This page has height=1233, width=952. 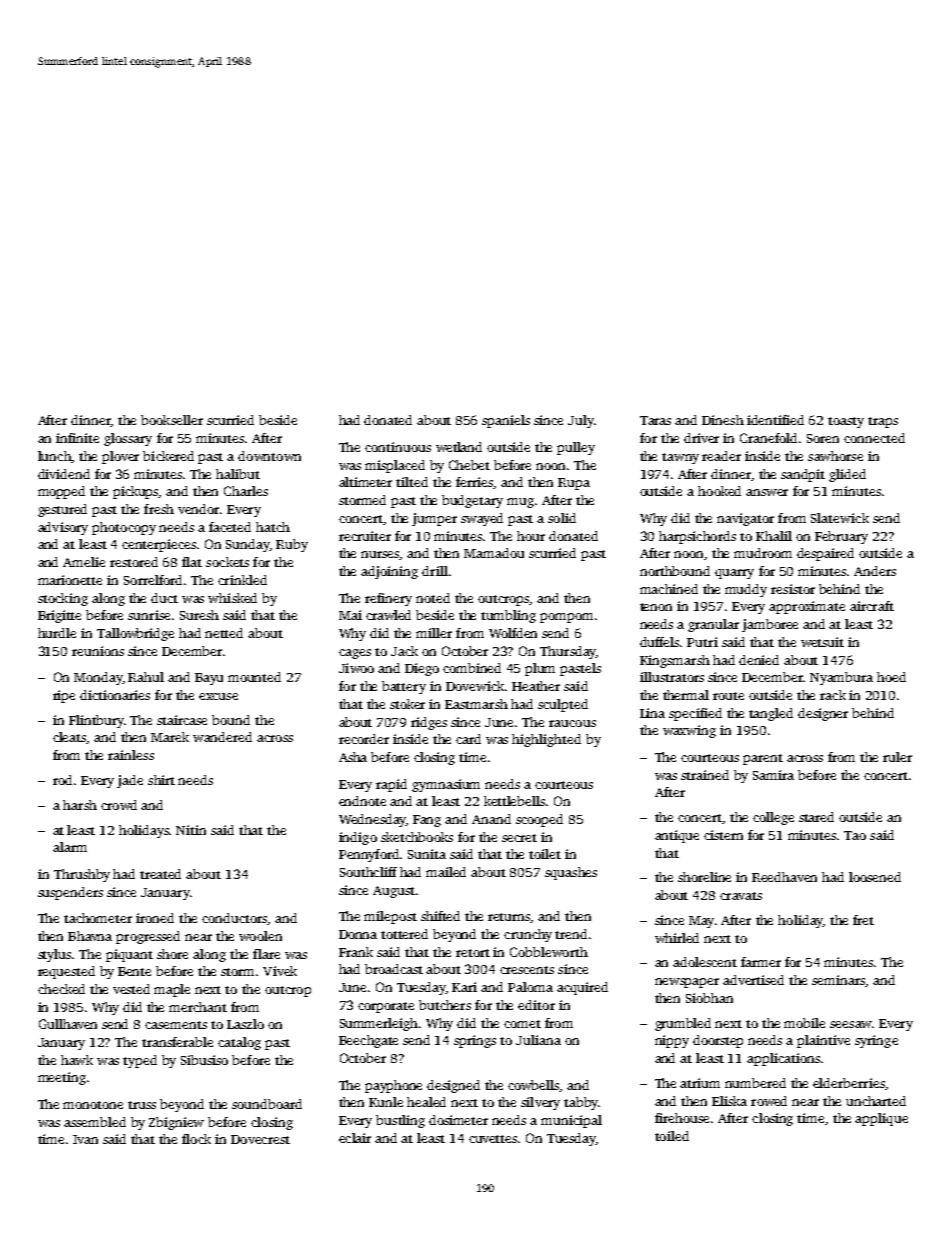 I want to click on Mamadou, so click(x=494, y=553).
